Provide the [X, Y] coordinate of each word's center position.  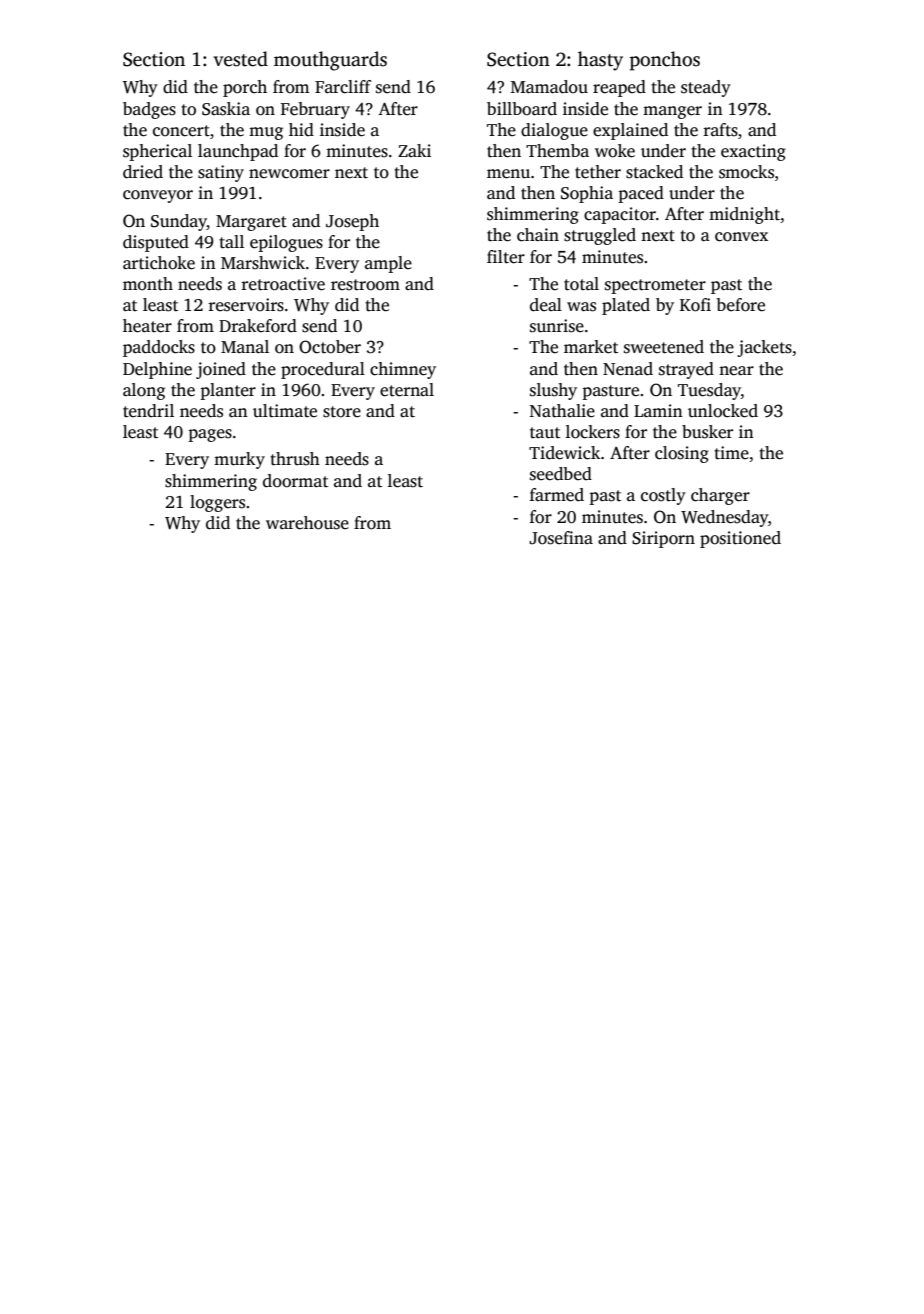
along [144, 391]
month [148, 284]
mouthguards [330, 61]
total [581, 284]
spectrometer [655, 286]
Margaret [251, 223]
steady [706, 88]
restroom [365, 285]
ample [388, 264]
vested [240, 59]
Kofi [695, 305]
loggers [217, 503]
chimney [403, 370]
